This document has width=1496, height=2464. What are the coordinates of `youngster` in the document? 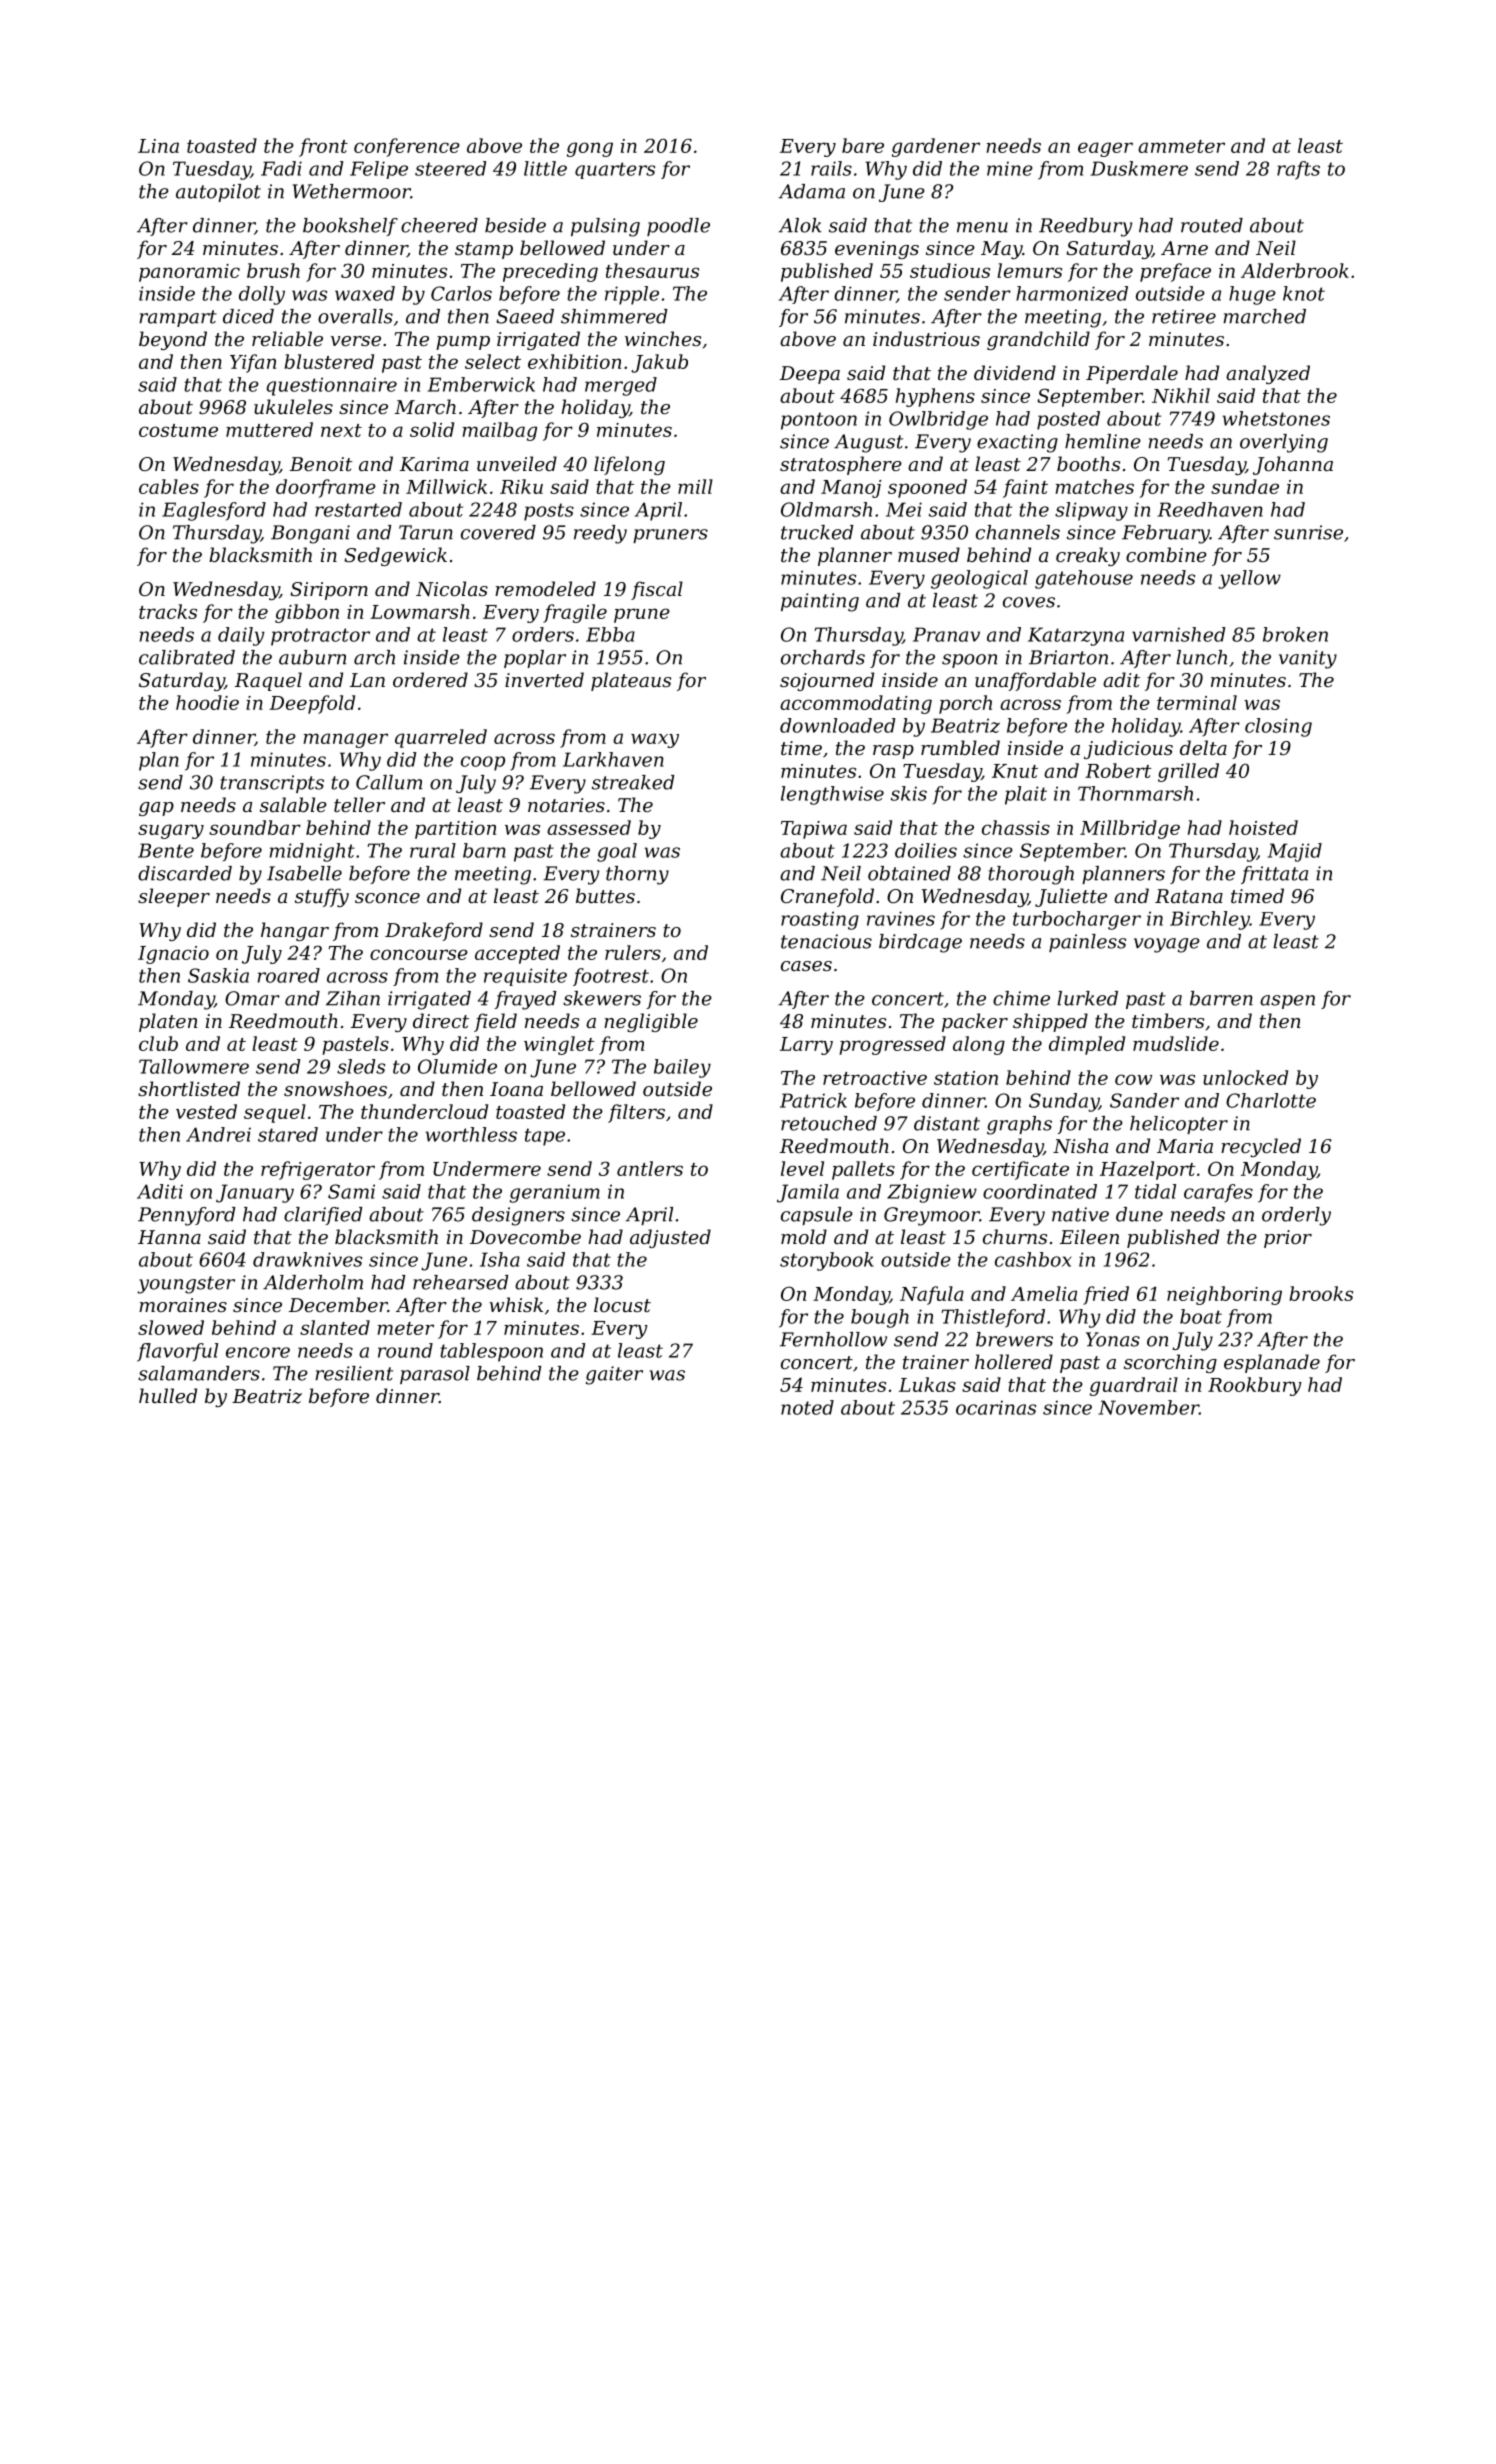 It's located at (186, 1285).
